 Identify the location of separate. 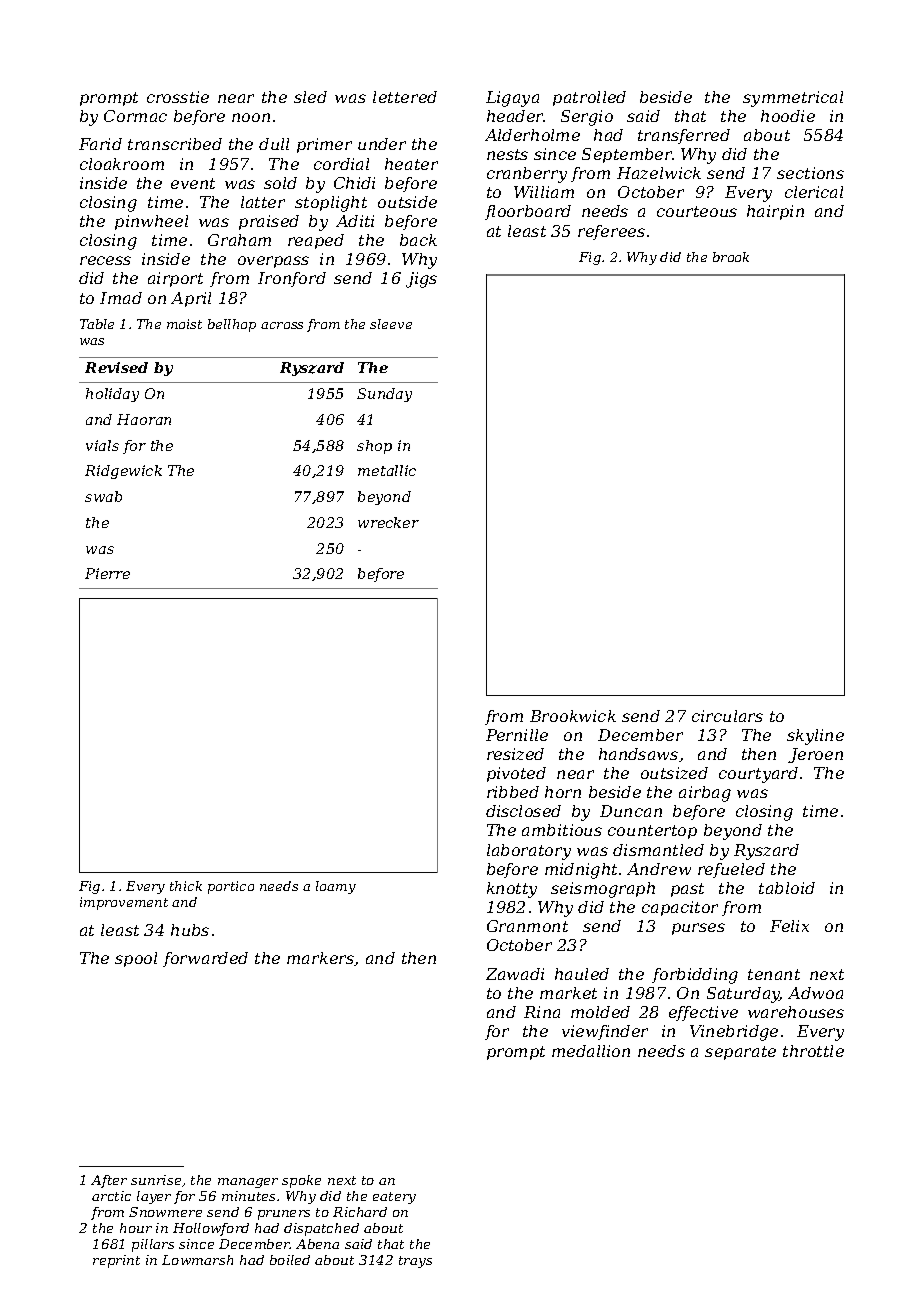
(740, 1053).
